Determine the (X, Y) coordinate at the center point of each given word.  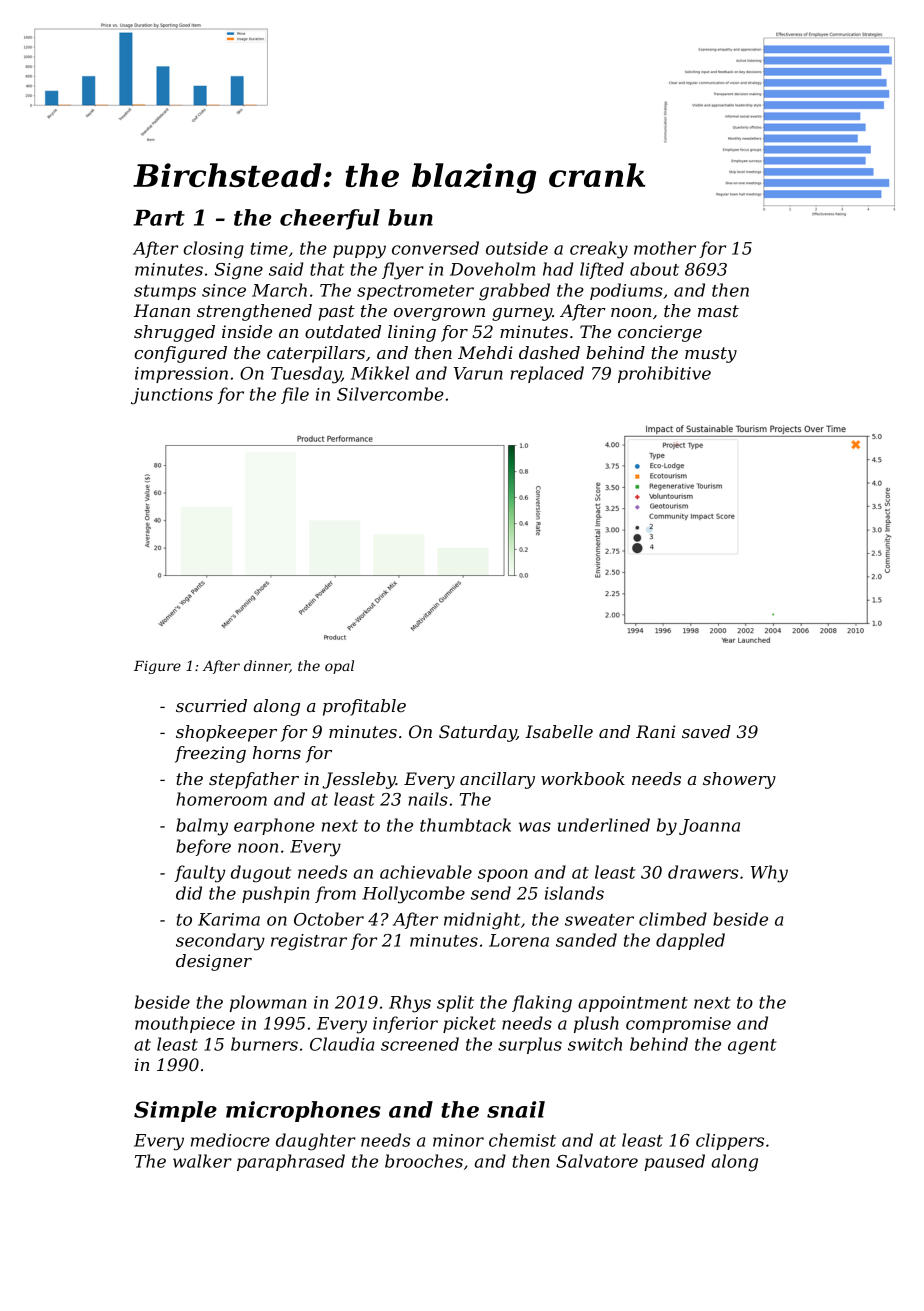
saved (706, 731)
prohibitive (664, 374)
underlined (604, 825)
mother (665, 248)
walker (202, 1161)
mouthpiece (185, 1024)
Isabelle (559, 731)
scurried (211, 705)
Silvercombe (390, 394)
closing (213, 250)
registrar (309, 942)
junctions (172, 396)
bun (410, 217)
